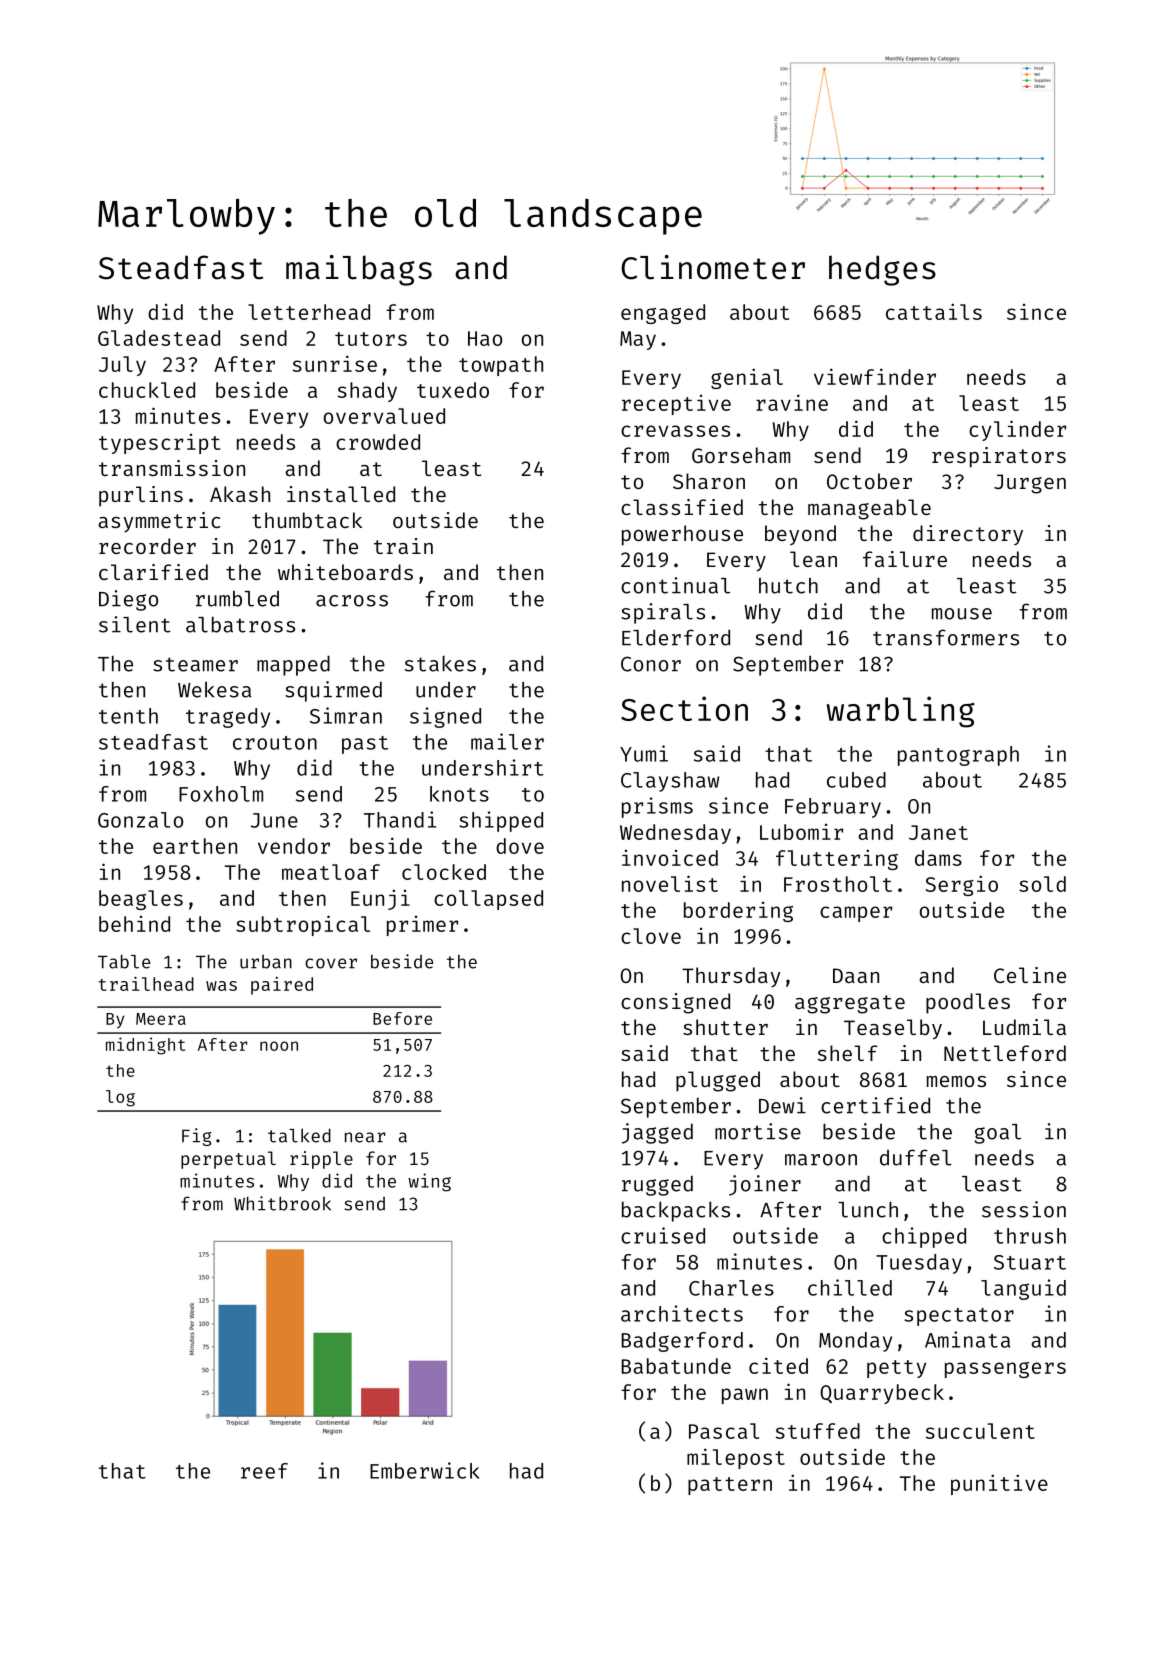 This screenshot has width=1165, height=1654. I want to click on cylinder, so click(1017, 430).
